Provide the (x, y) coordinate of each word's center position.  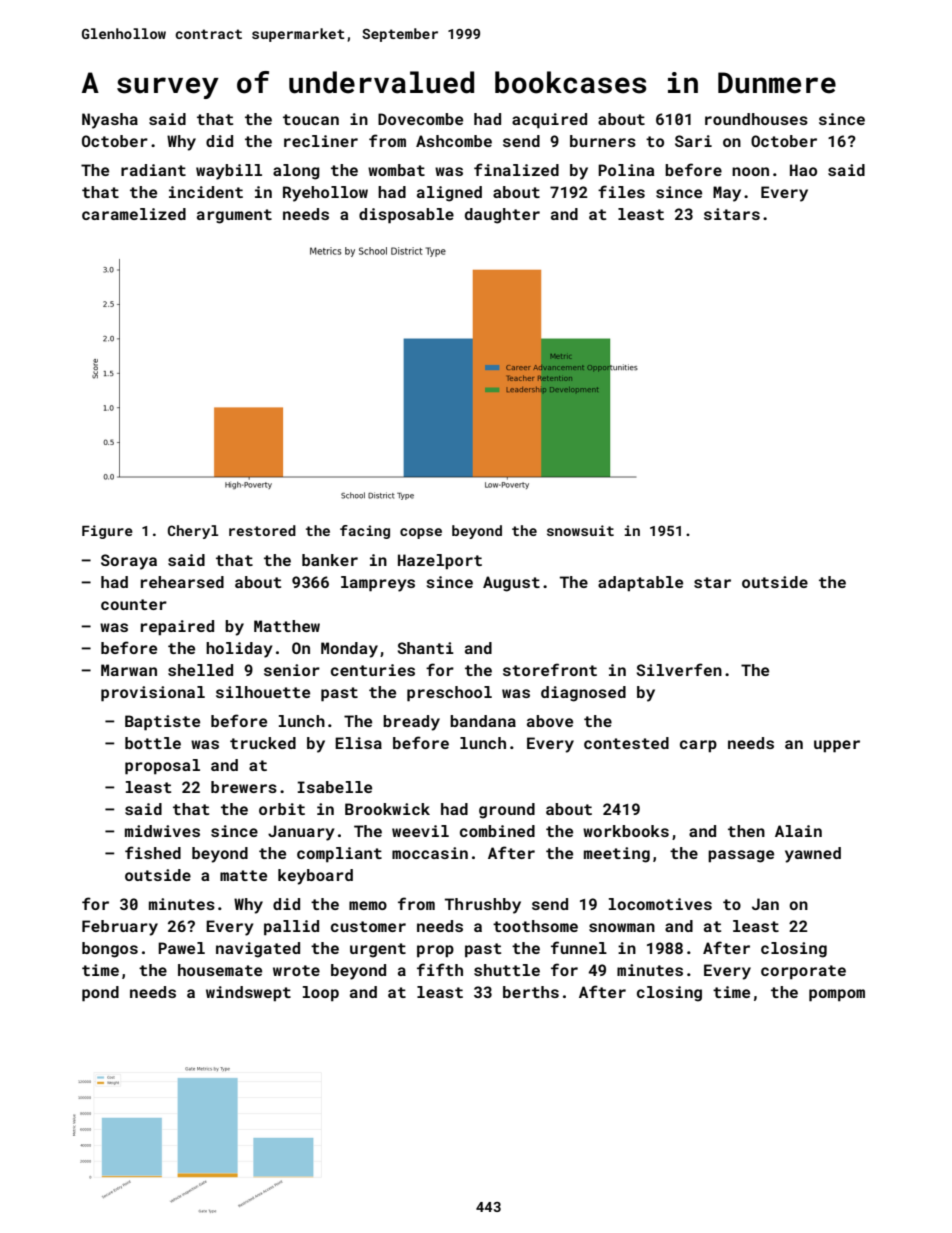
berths (531, 992)
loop (321, 994)
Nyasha (110, 121)
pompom (837, 995)
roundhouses (756, 119)
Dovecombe (420, 119)
